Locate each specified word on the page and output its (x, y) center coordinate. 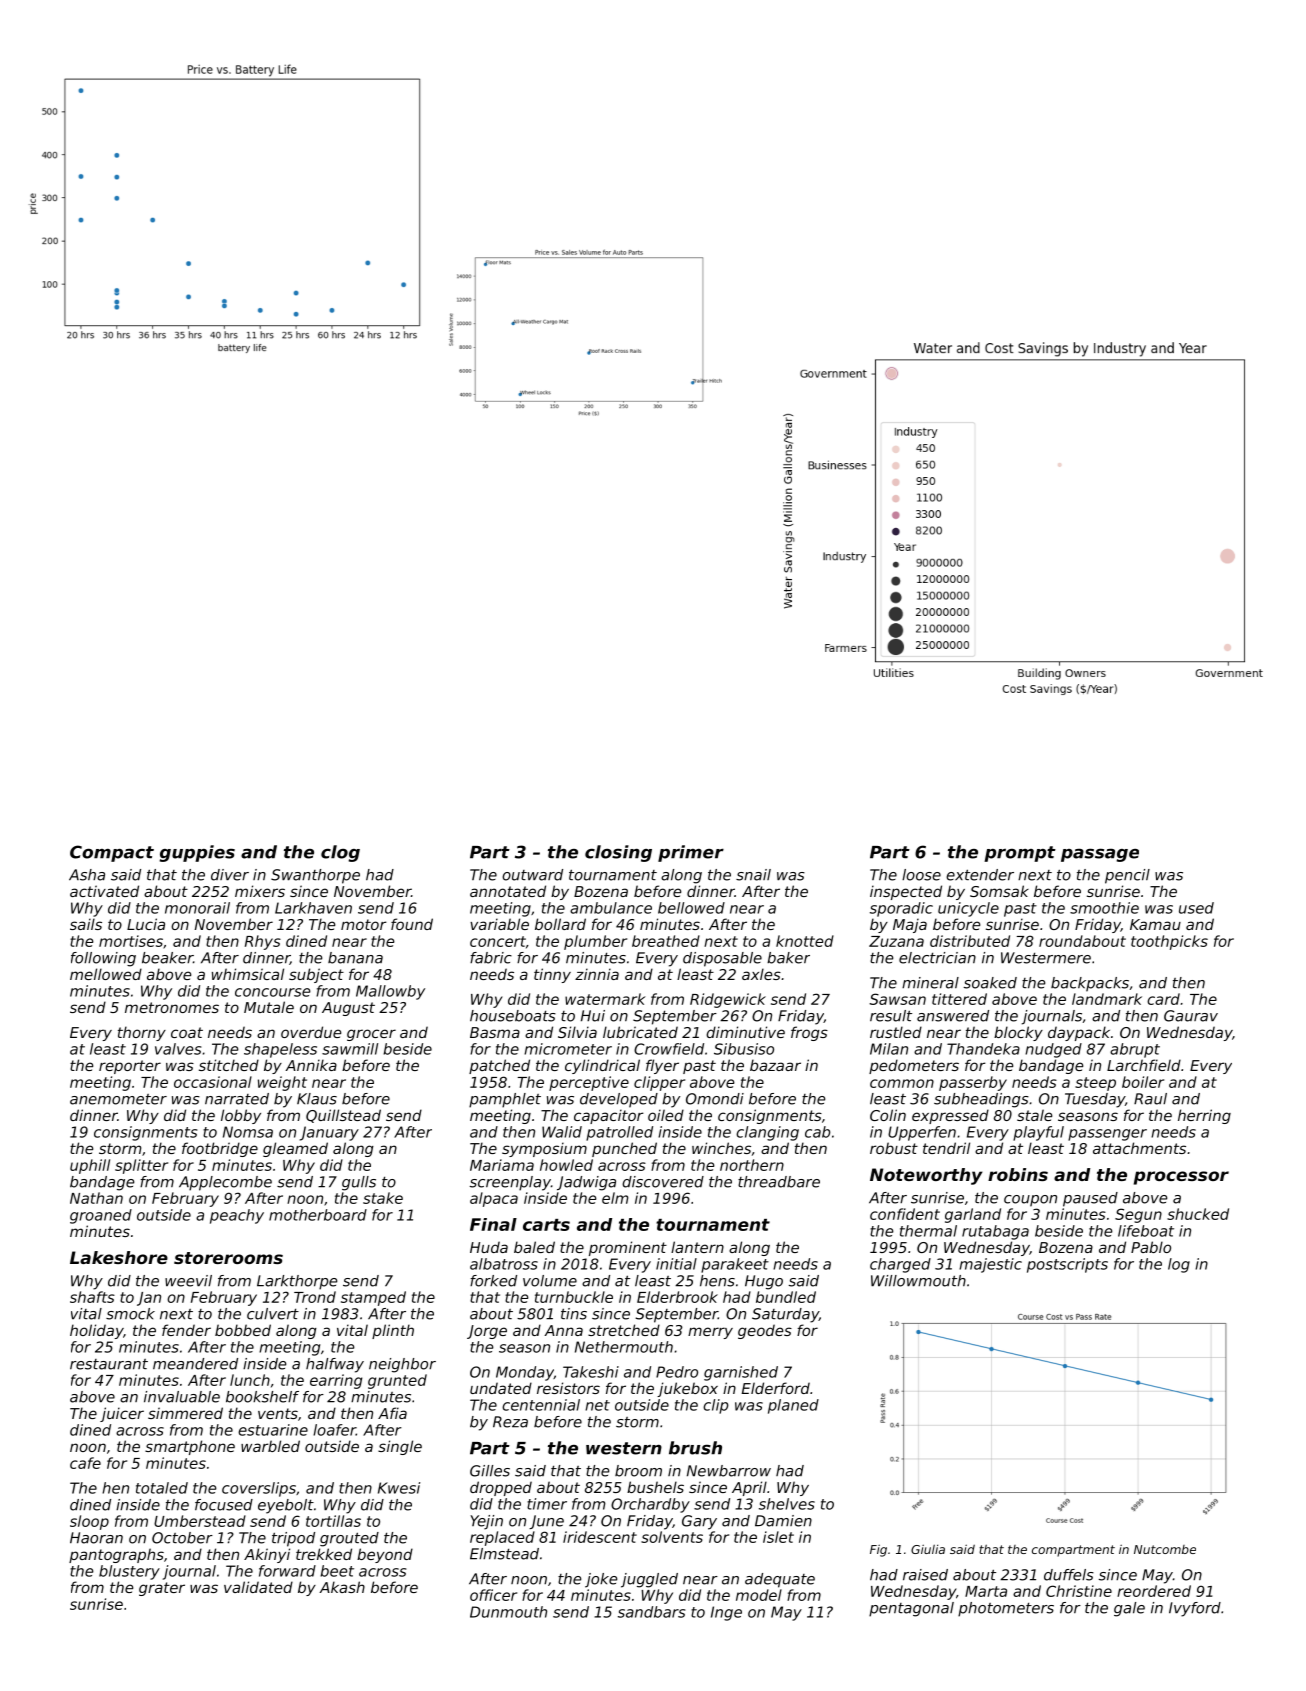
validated (258, 1587)
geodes (765, 1331)
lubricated (640, 1032)
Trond (315, 1297)
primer (691, 853)
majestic (990, 1265)
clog (340, 853)
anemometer (118, 1099)
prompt (1020, 854)
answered (953, 1016)
